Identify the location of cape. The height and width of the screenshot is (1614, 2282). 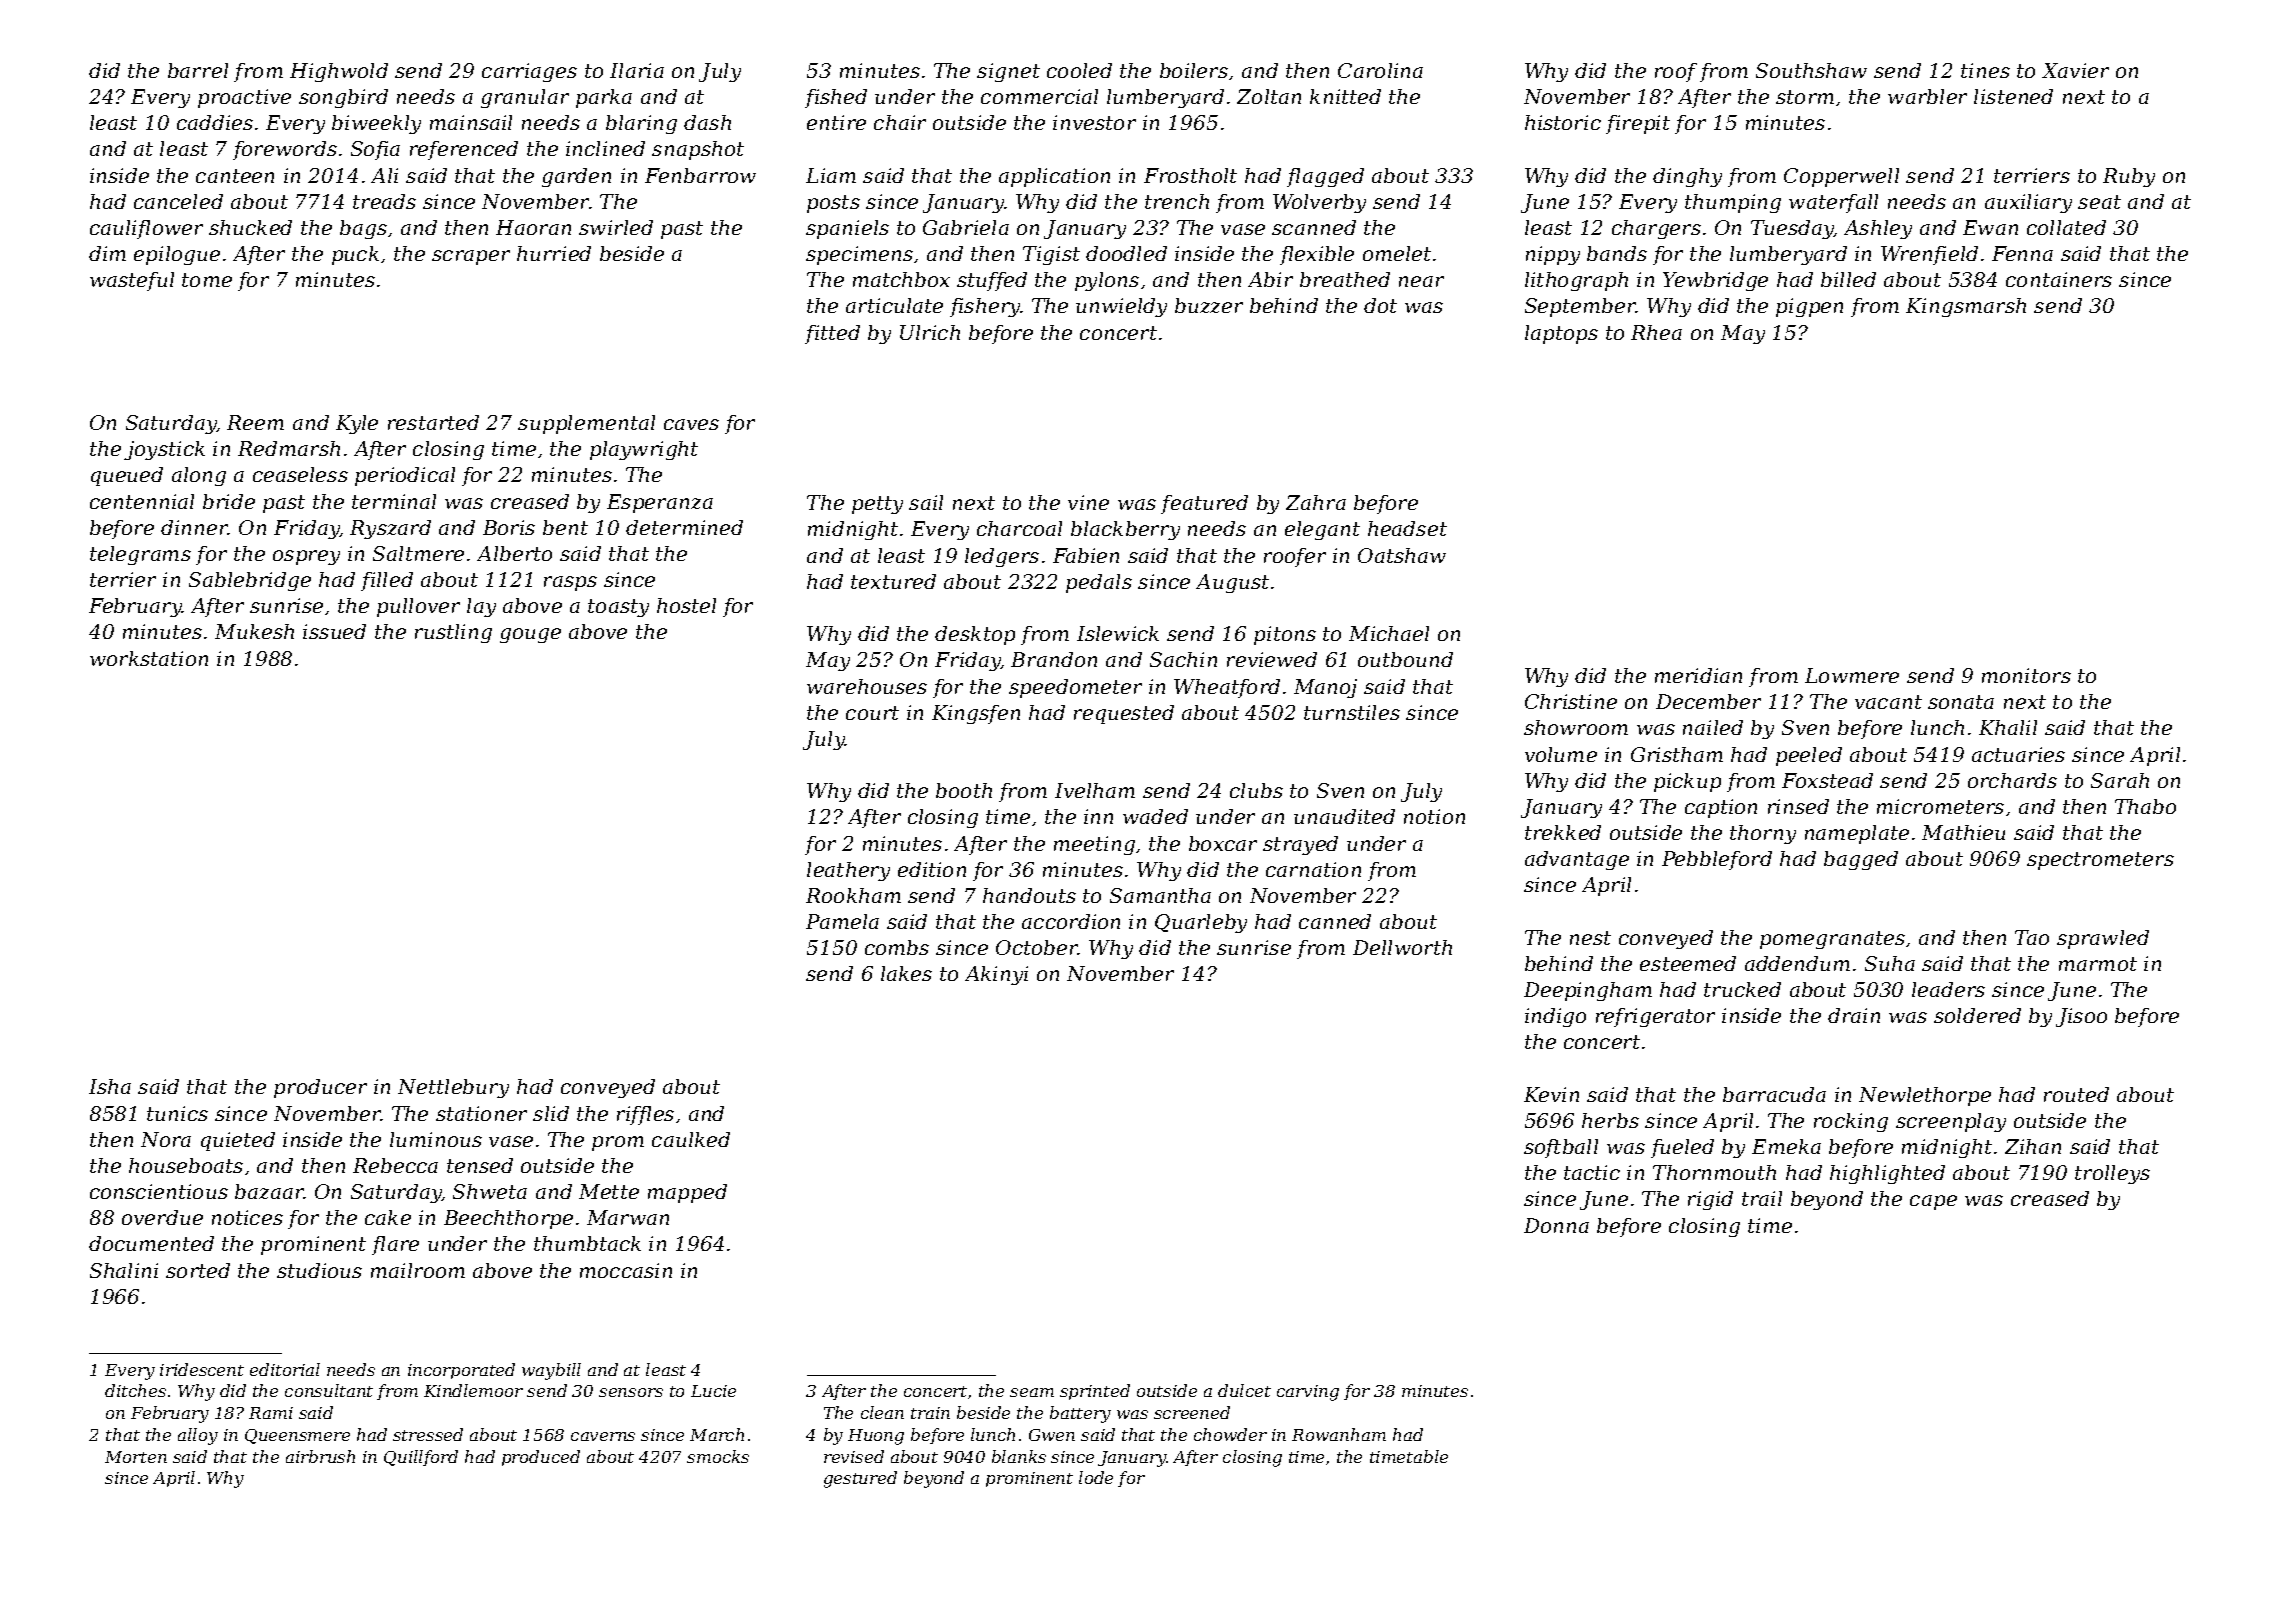
(1933, 1202).
